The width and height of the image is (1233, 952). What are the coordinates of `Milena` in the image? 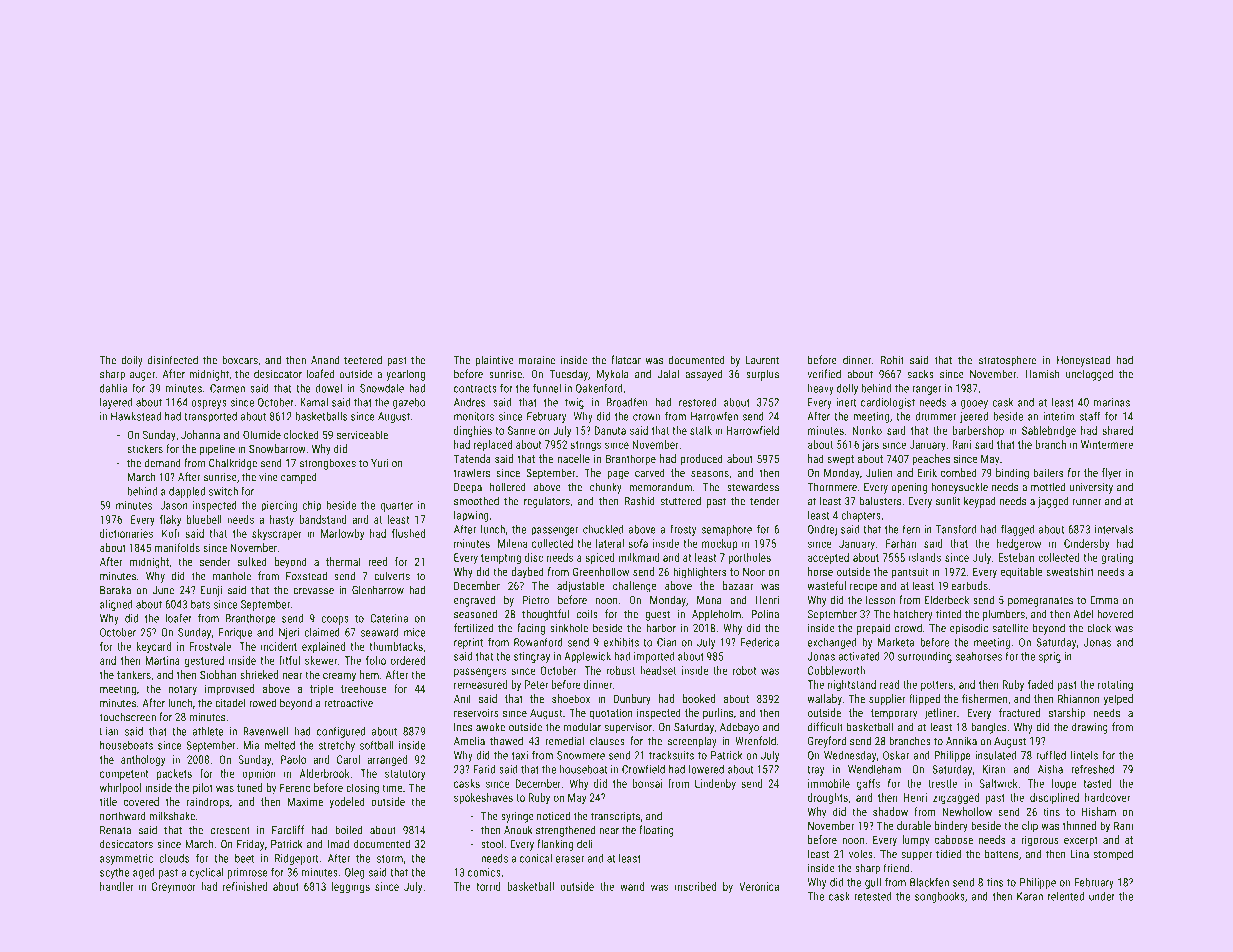 It's located at (512, 543).
